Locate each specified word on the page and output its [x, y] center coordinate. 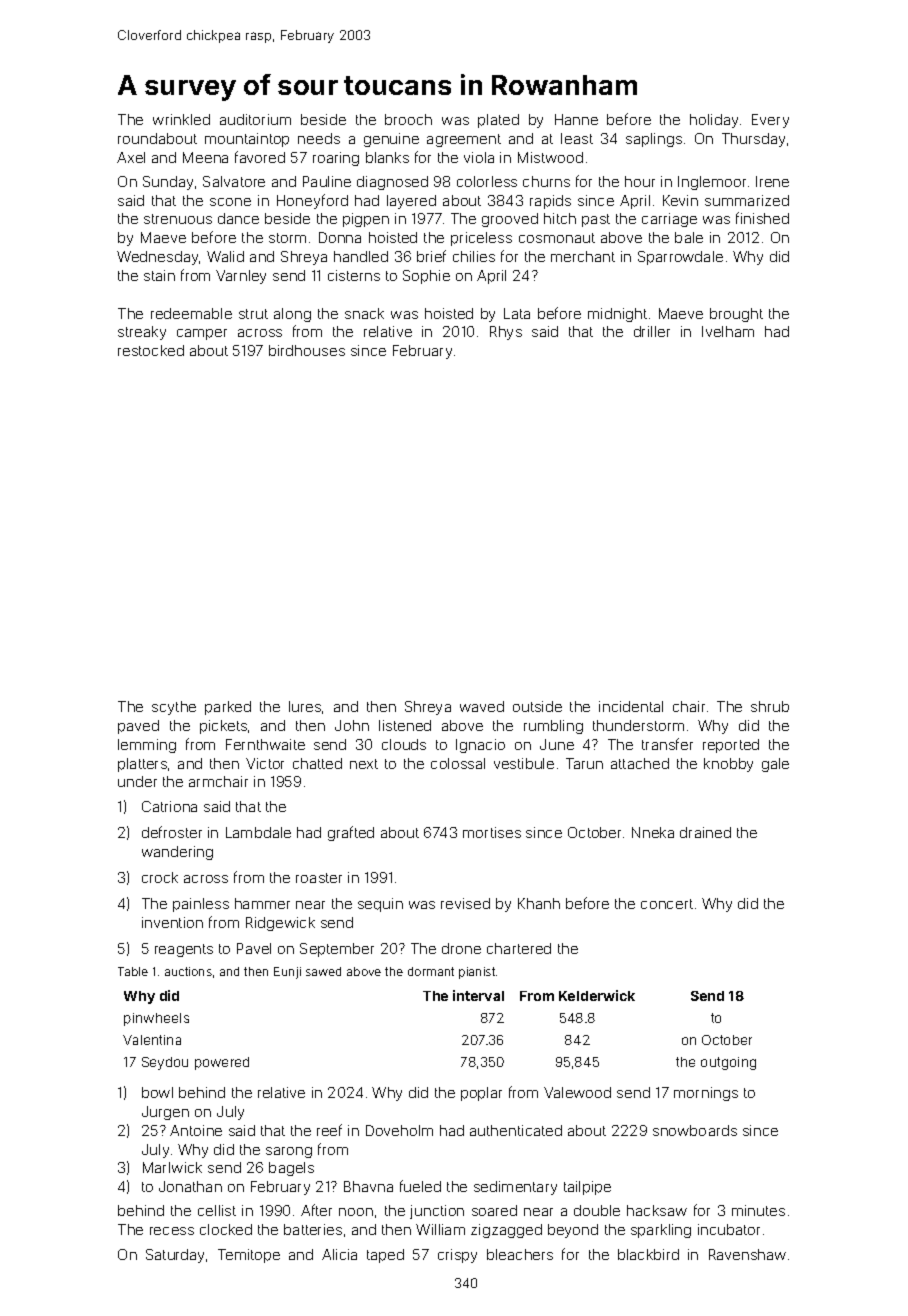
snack [364, 313]
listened [405, 725]
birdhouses [307, 350]
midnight [617, 315]
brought [736, 315]
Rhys [506, 333]
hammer [262, 903]
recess [172, 1231]
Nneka [653, 832]
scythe [174, 708]
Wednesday [157, 258]
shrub [770, 706]
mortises [492, 832]
